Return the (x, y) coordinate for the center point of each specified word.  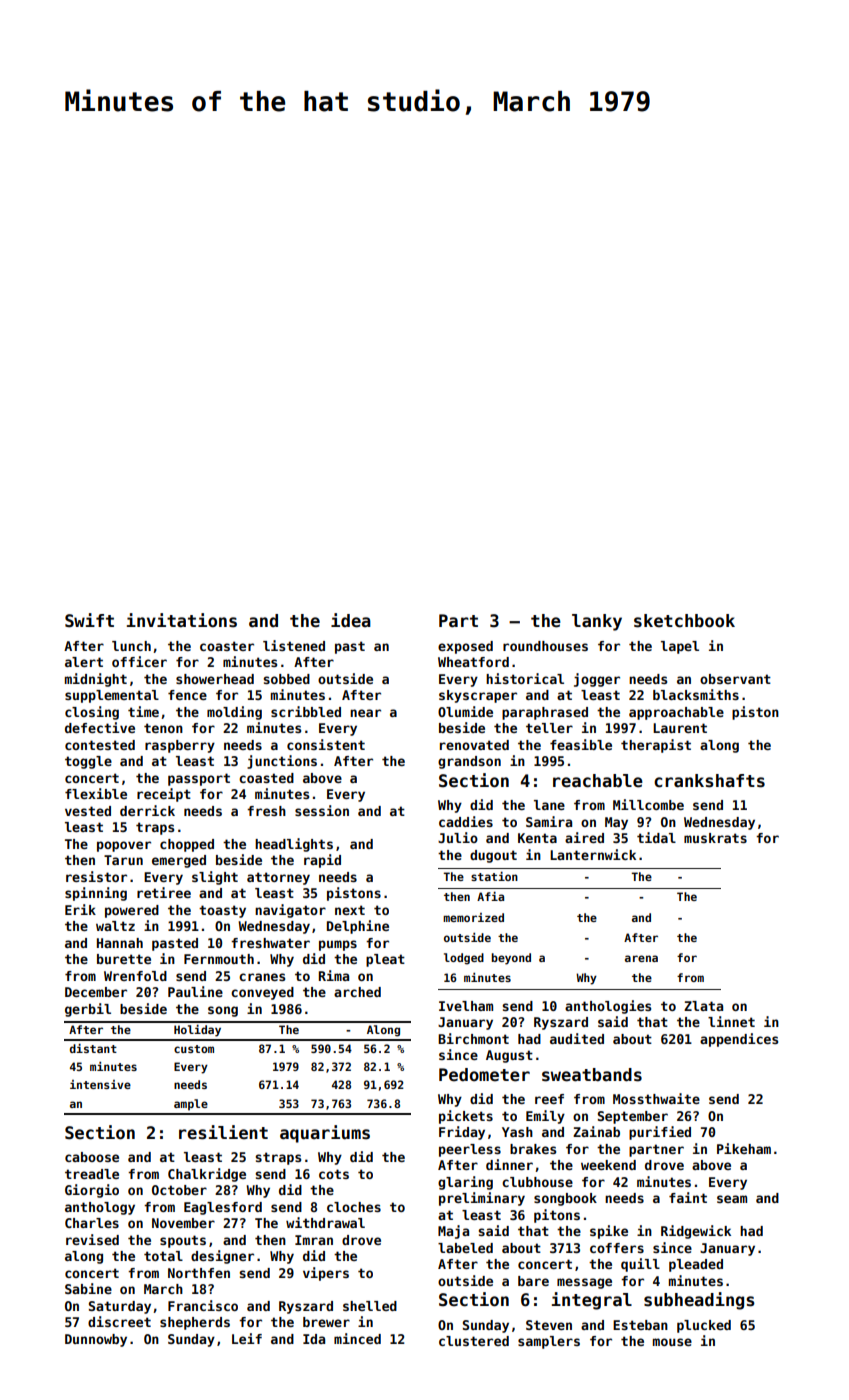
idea (351, 620)
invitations (182, 620)
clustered (474, 1341)
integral (592, 1301)
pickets (466, 1117)
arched (357, 992)
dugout (493, 856)
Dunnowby (96, 1340)
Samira (549, 821)
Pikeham (744, 1148)
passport (199, 779)
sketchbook (684, 621)
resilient (223, 1132)
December (96, 992)
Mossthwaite (656, 1098)
